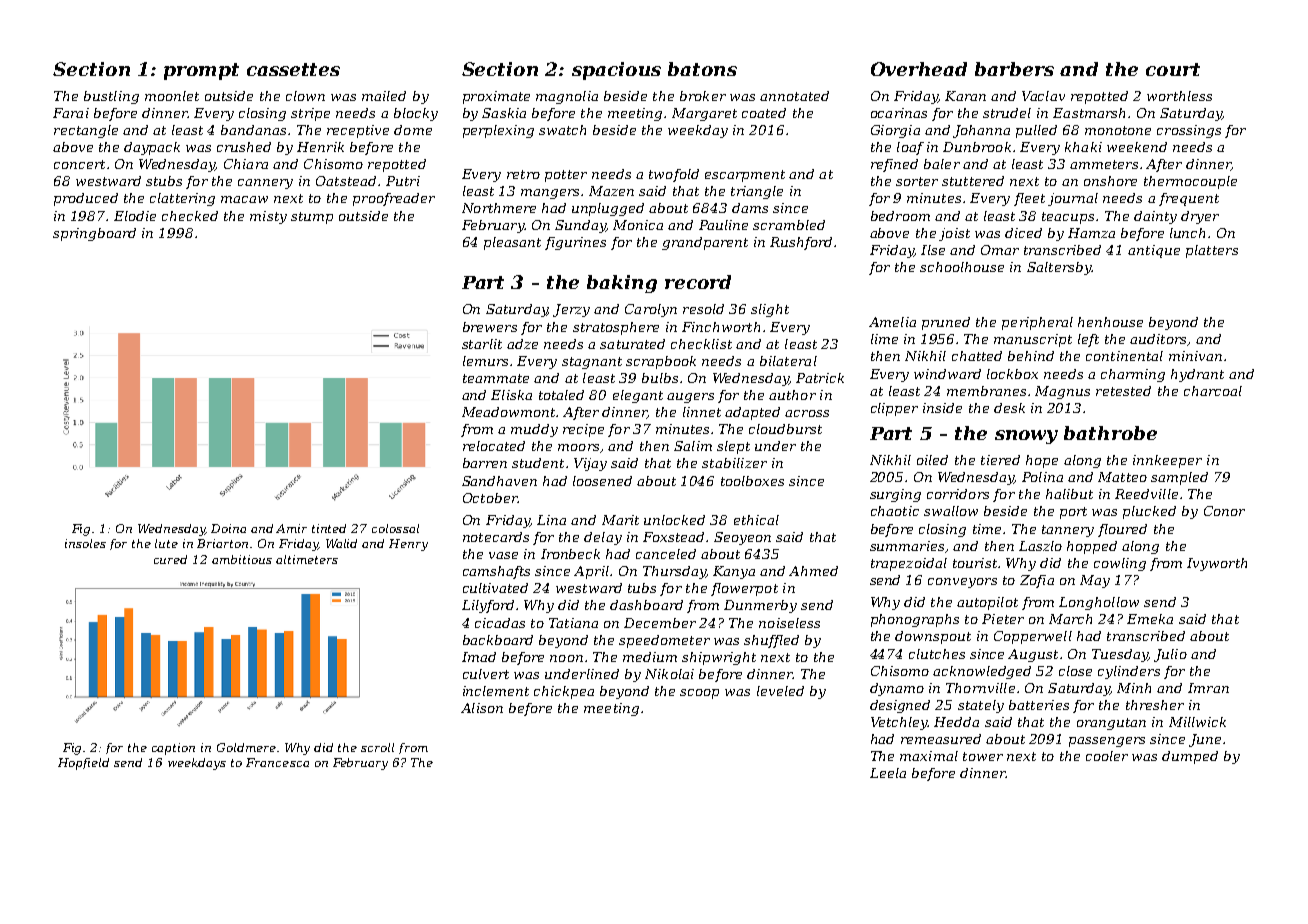  Describe the element at coordinates (699, 694) in the screenshot. I see `scoop` at that location.
